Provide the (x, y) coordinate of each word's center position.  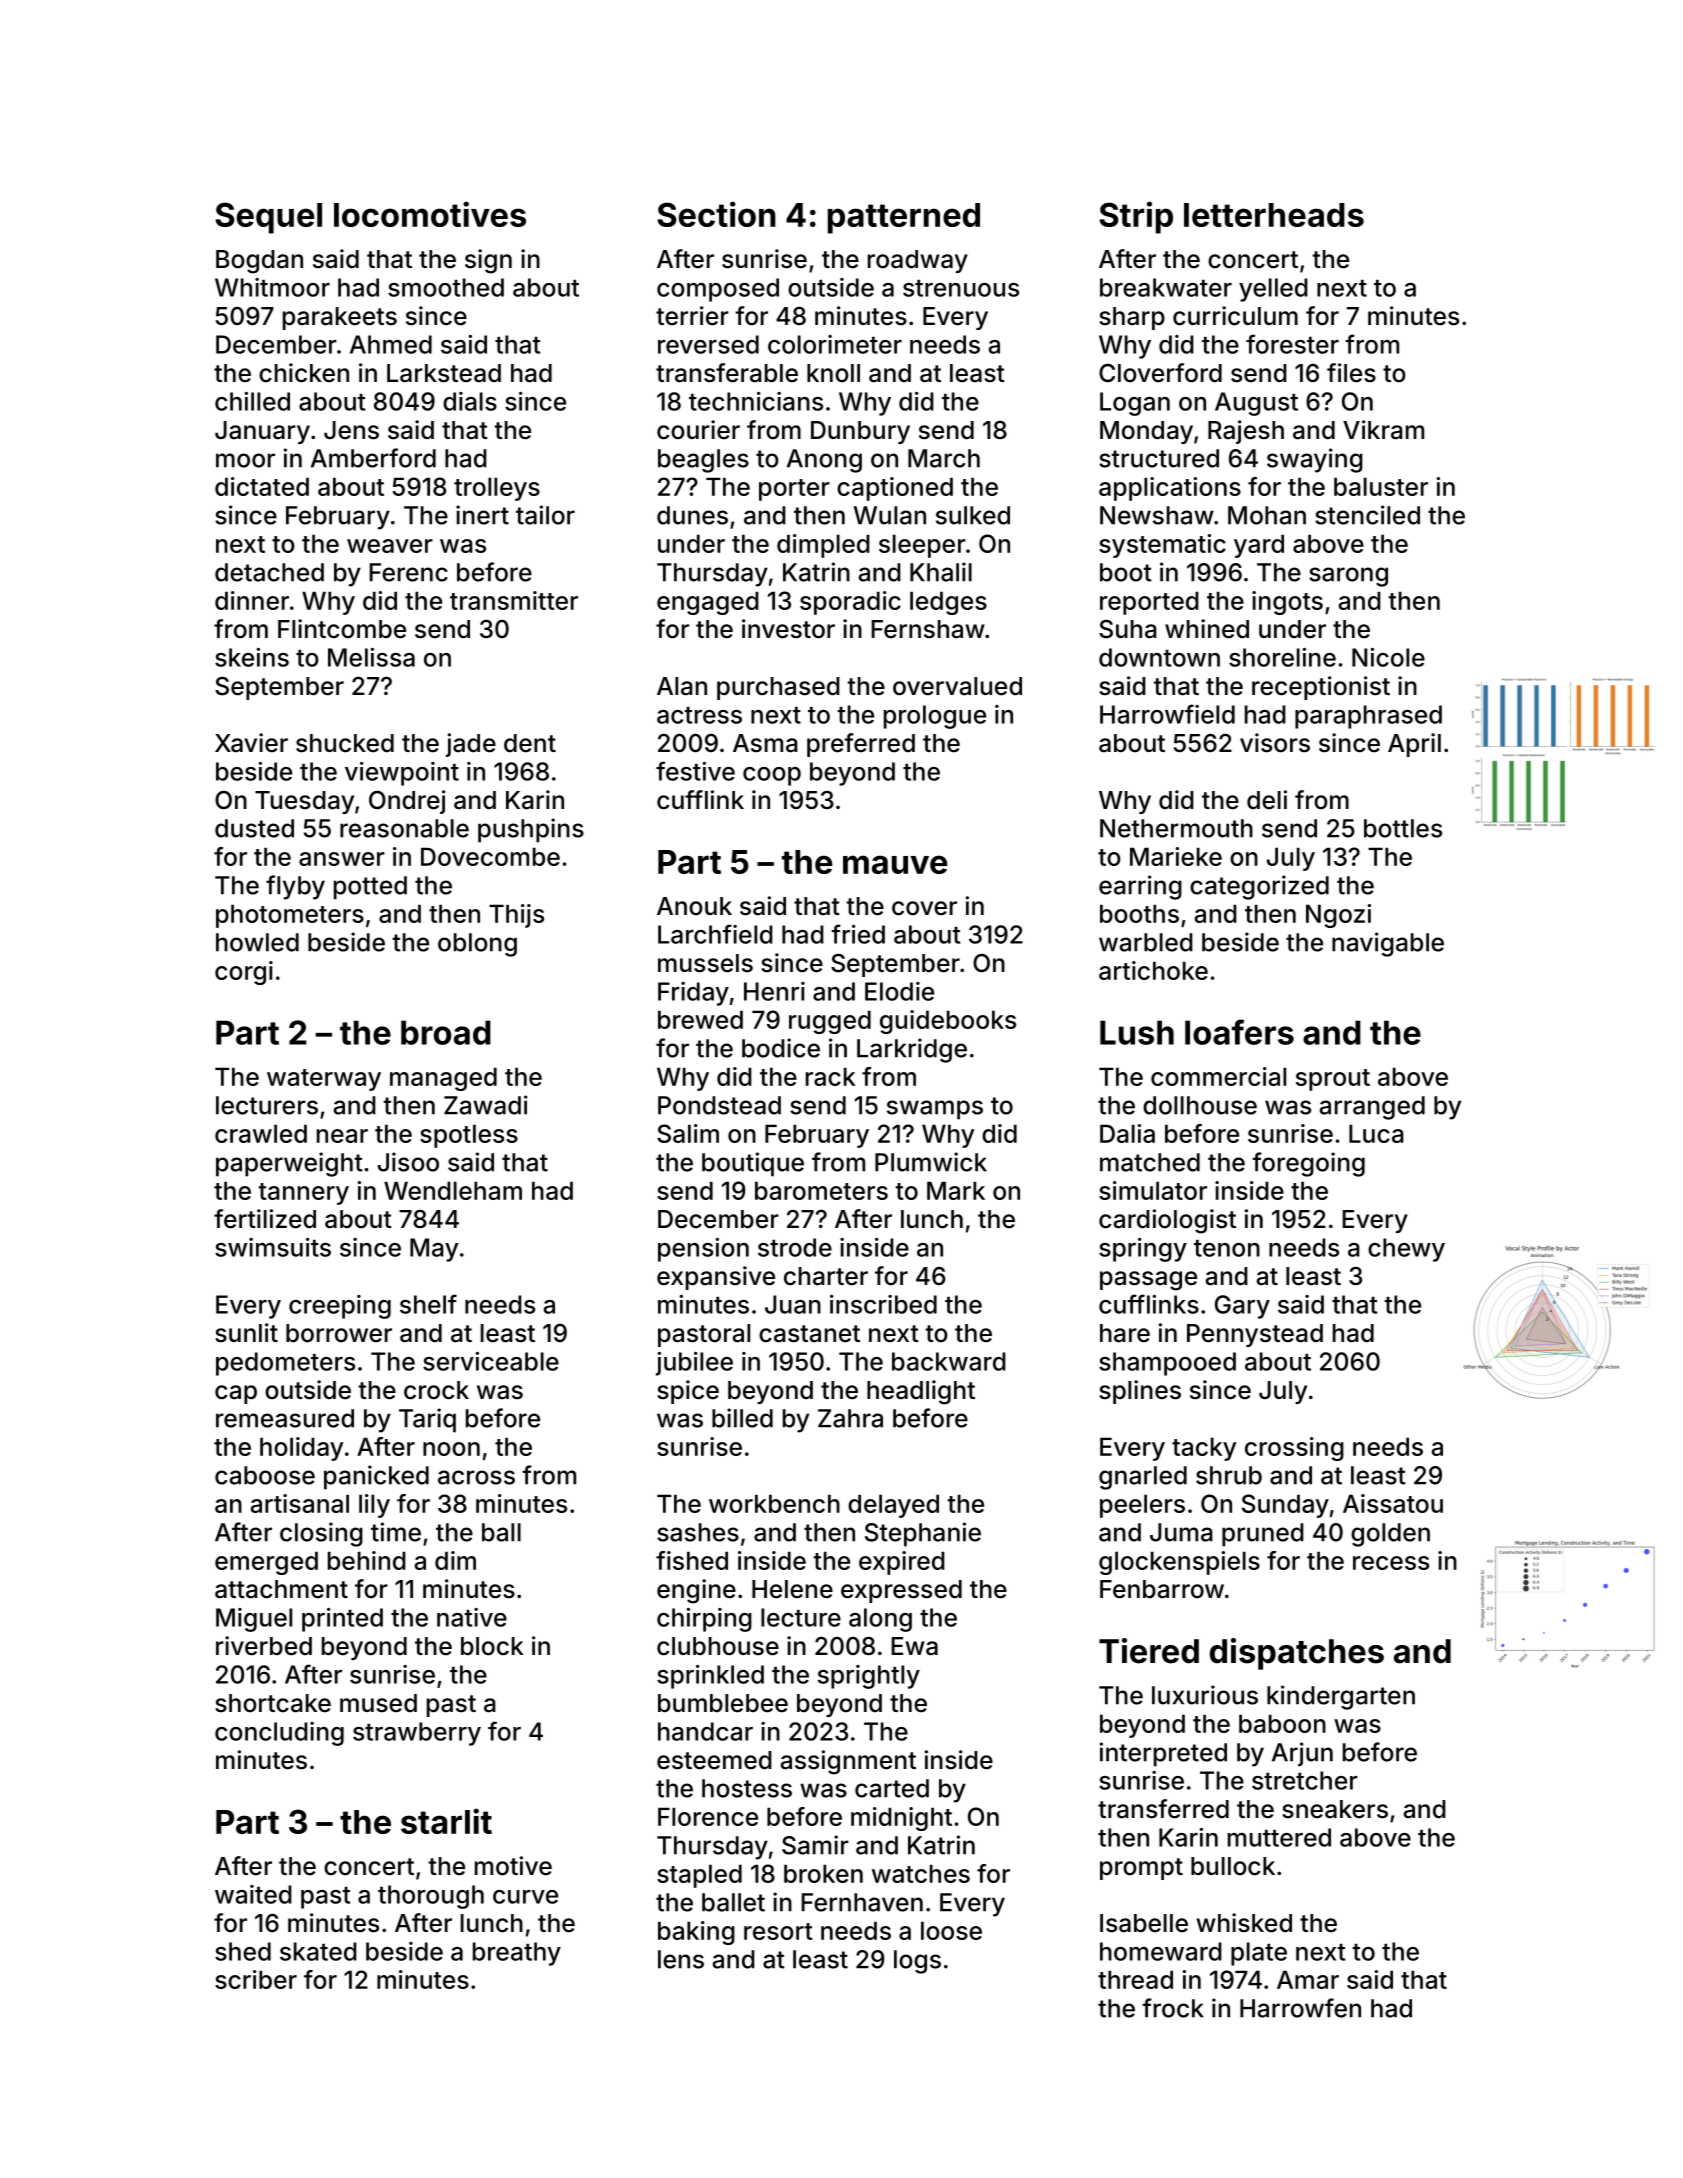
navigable (1388, 944)
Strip (1136, 217)
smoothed (446, 287)
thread (1135, 1979)
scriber (256, 1979)
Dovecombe (490, 856)
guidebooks (948, 1022)
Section (716, 214)
